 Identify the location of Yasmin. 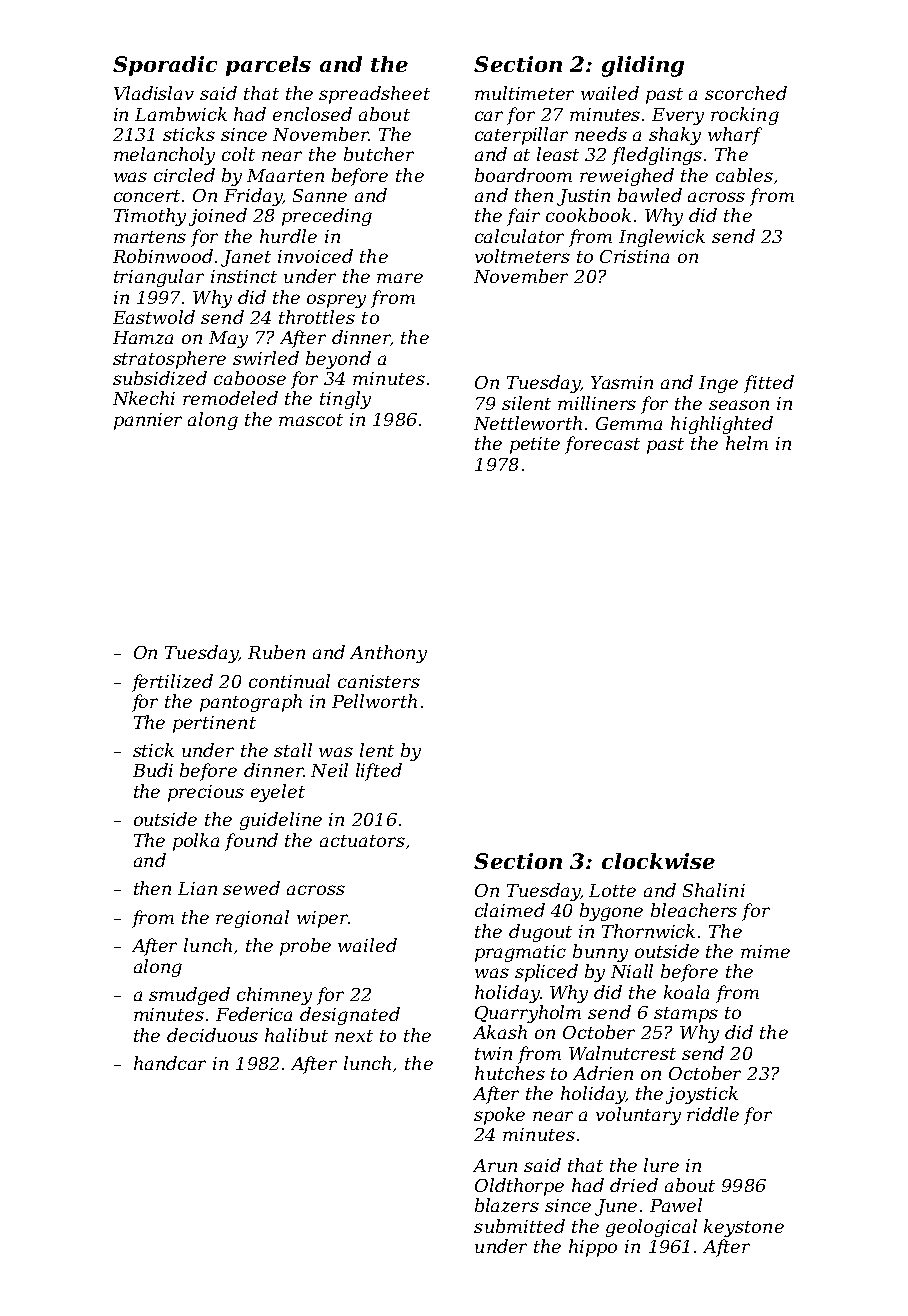
(622, 382).
